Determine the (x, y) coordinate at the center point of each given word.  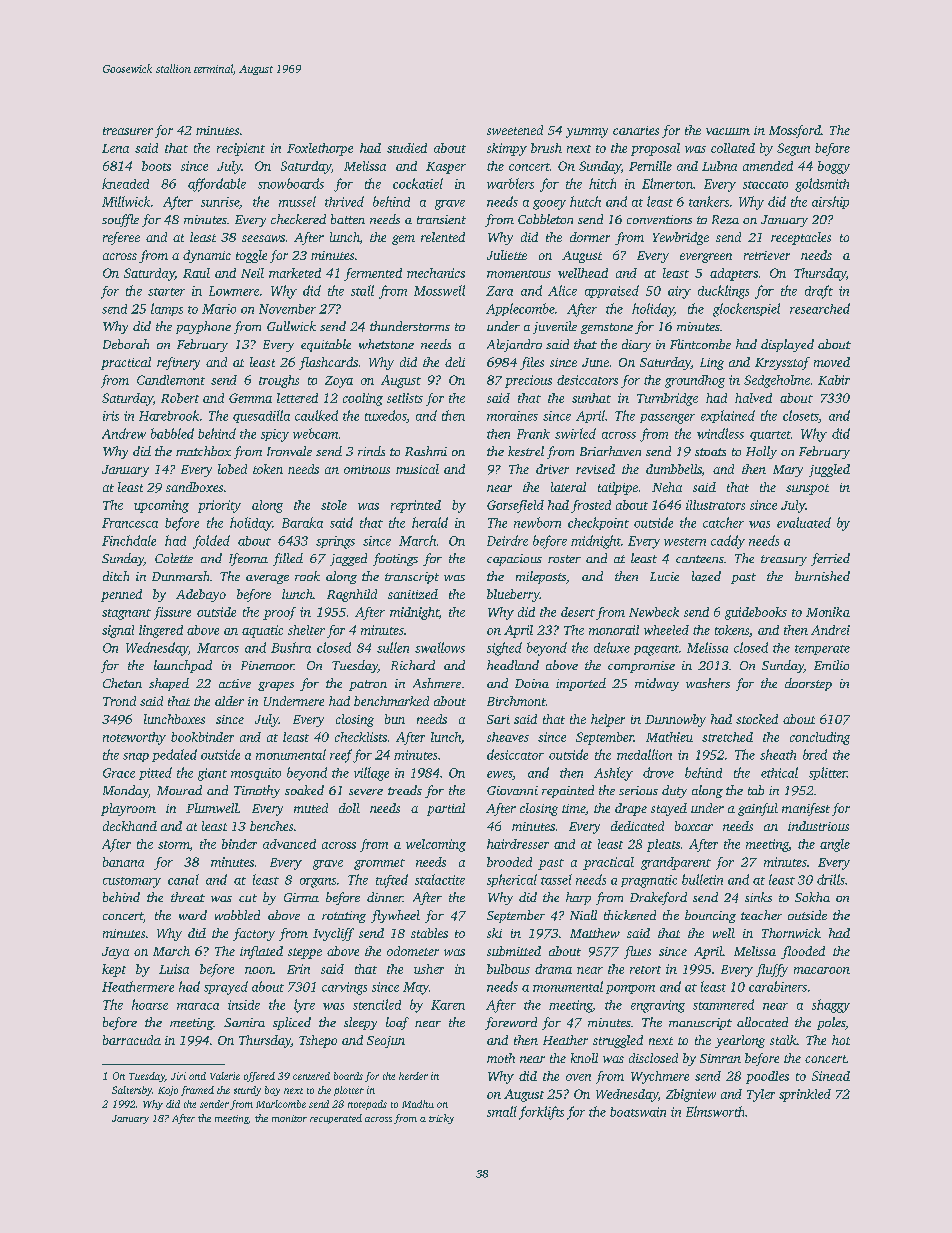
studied (407, 148)
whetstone (386, 344)
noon (259, 970)
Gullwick (291, 326)
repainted (568, 791)
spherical (512, 880)
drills (831, 879)
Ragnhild (352, 595)
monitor (289, 1118)
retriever (767, 255)
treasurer (128, 131)
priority (219, 506)
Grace (119, 773)
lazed (706, 576)
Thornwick (791, 933)
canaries (636, 130)
